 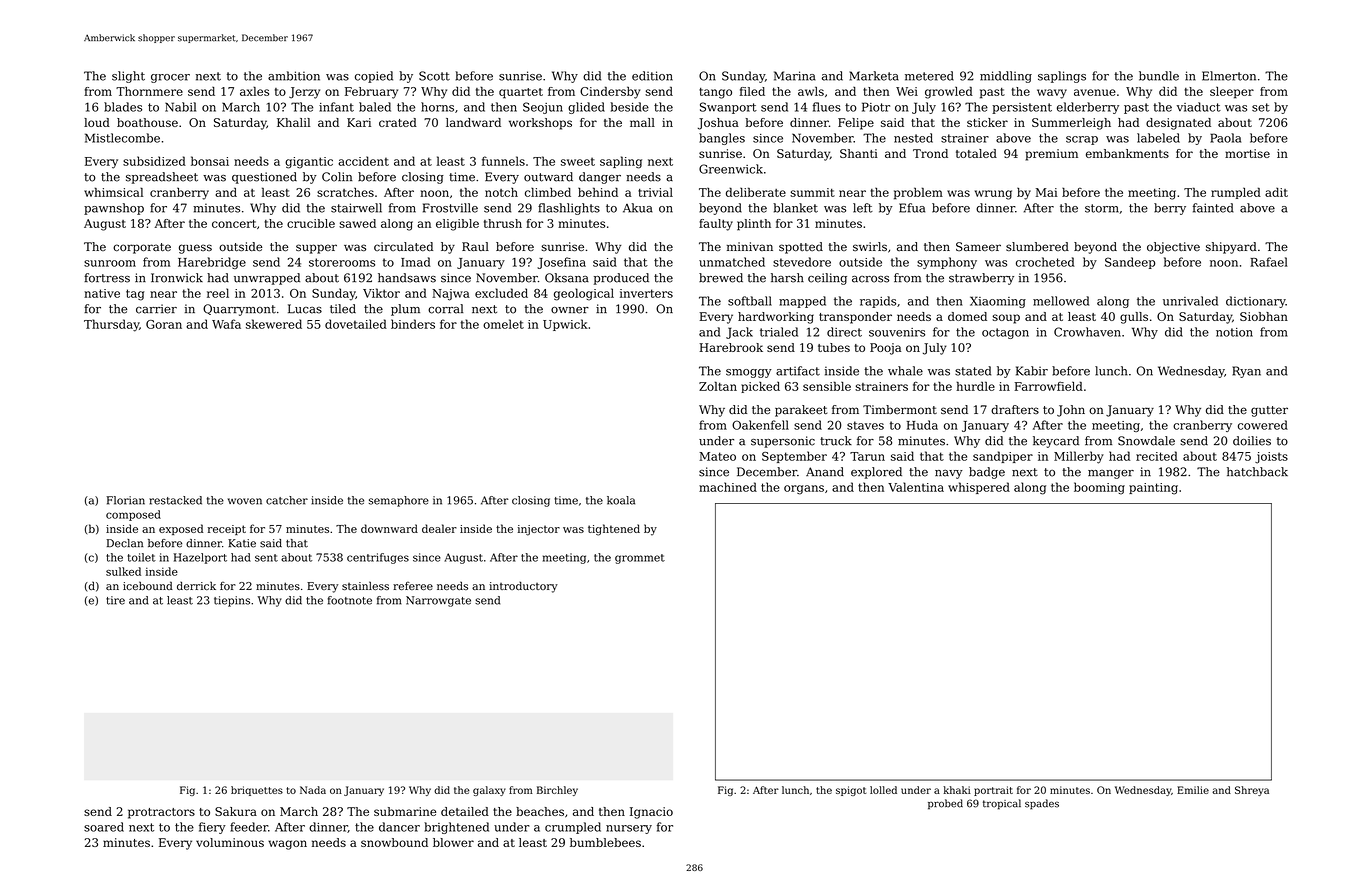 I want to click on Ironwick, so click(x=177, y=278).
